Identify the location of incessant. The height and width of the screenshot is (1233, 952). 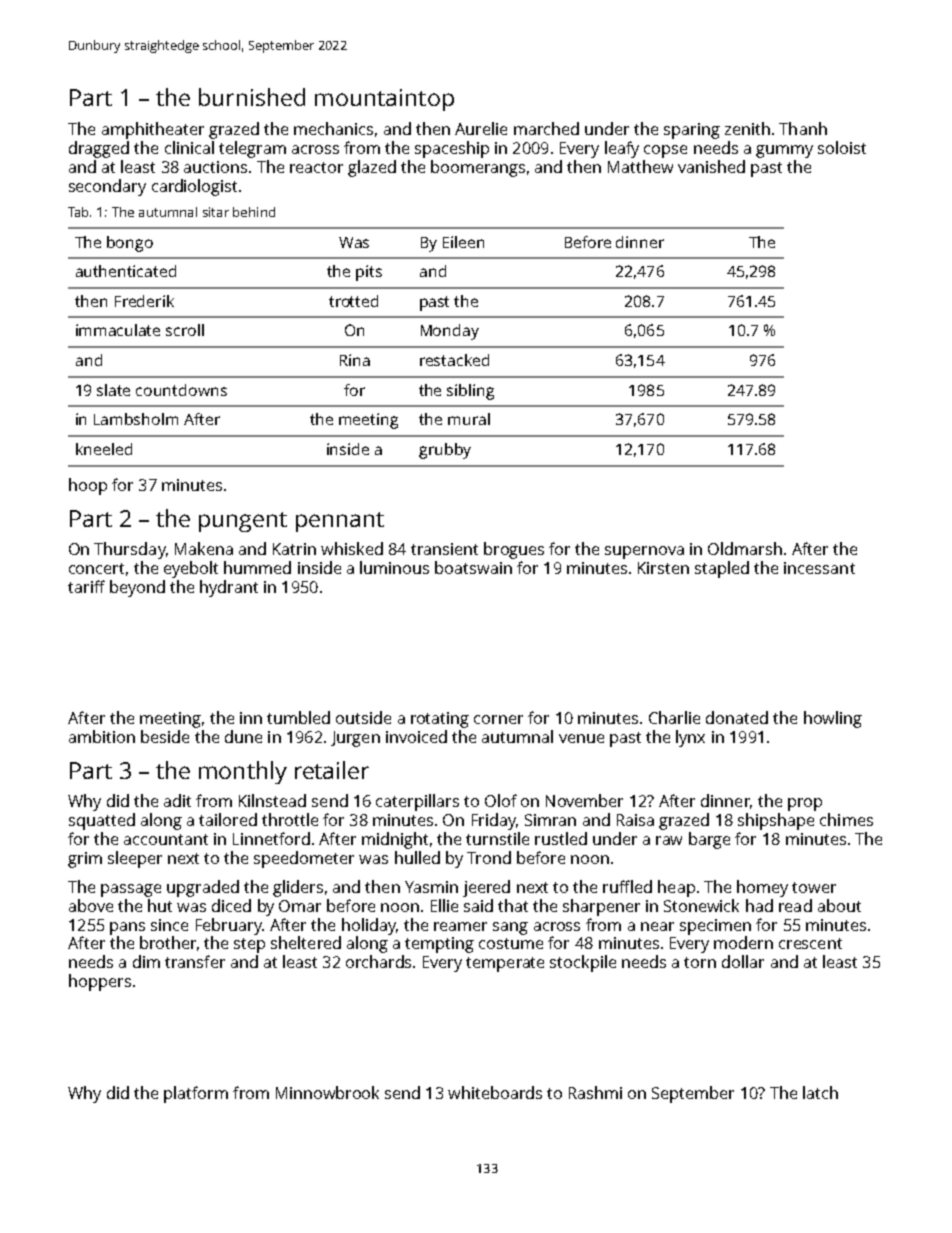
(819, 568).
